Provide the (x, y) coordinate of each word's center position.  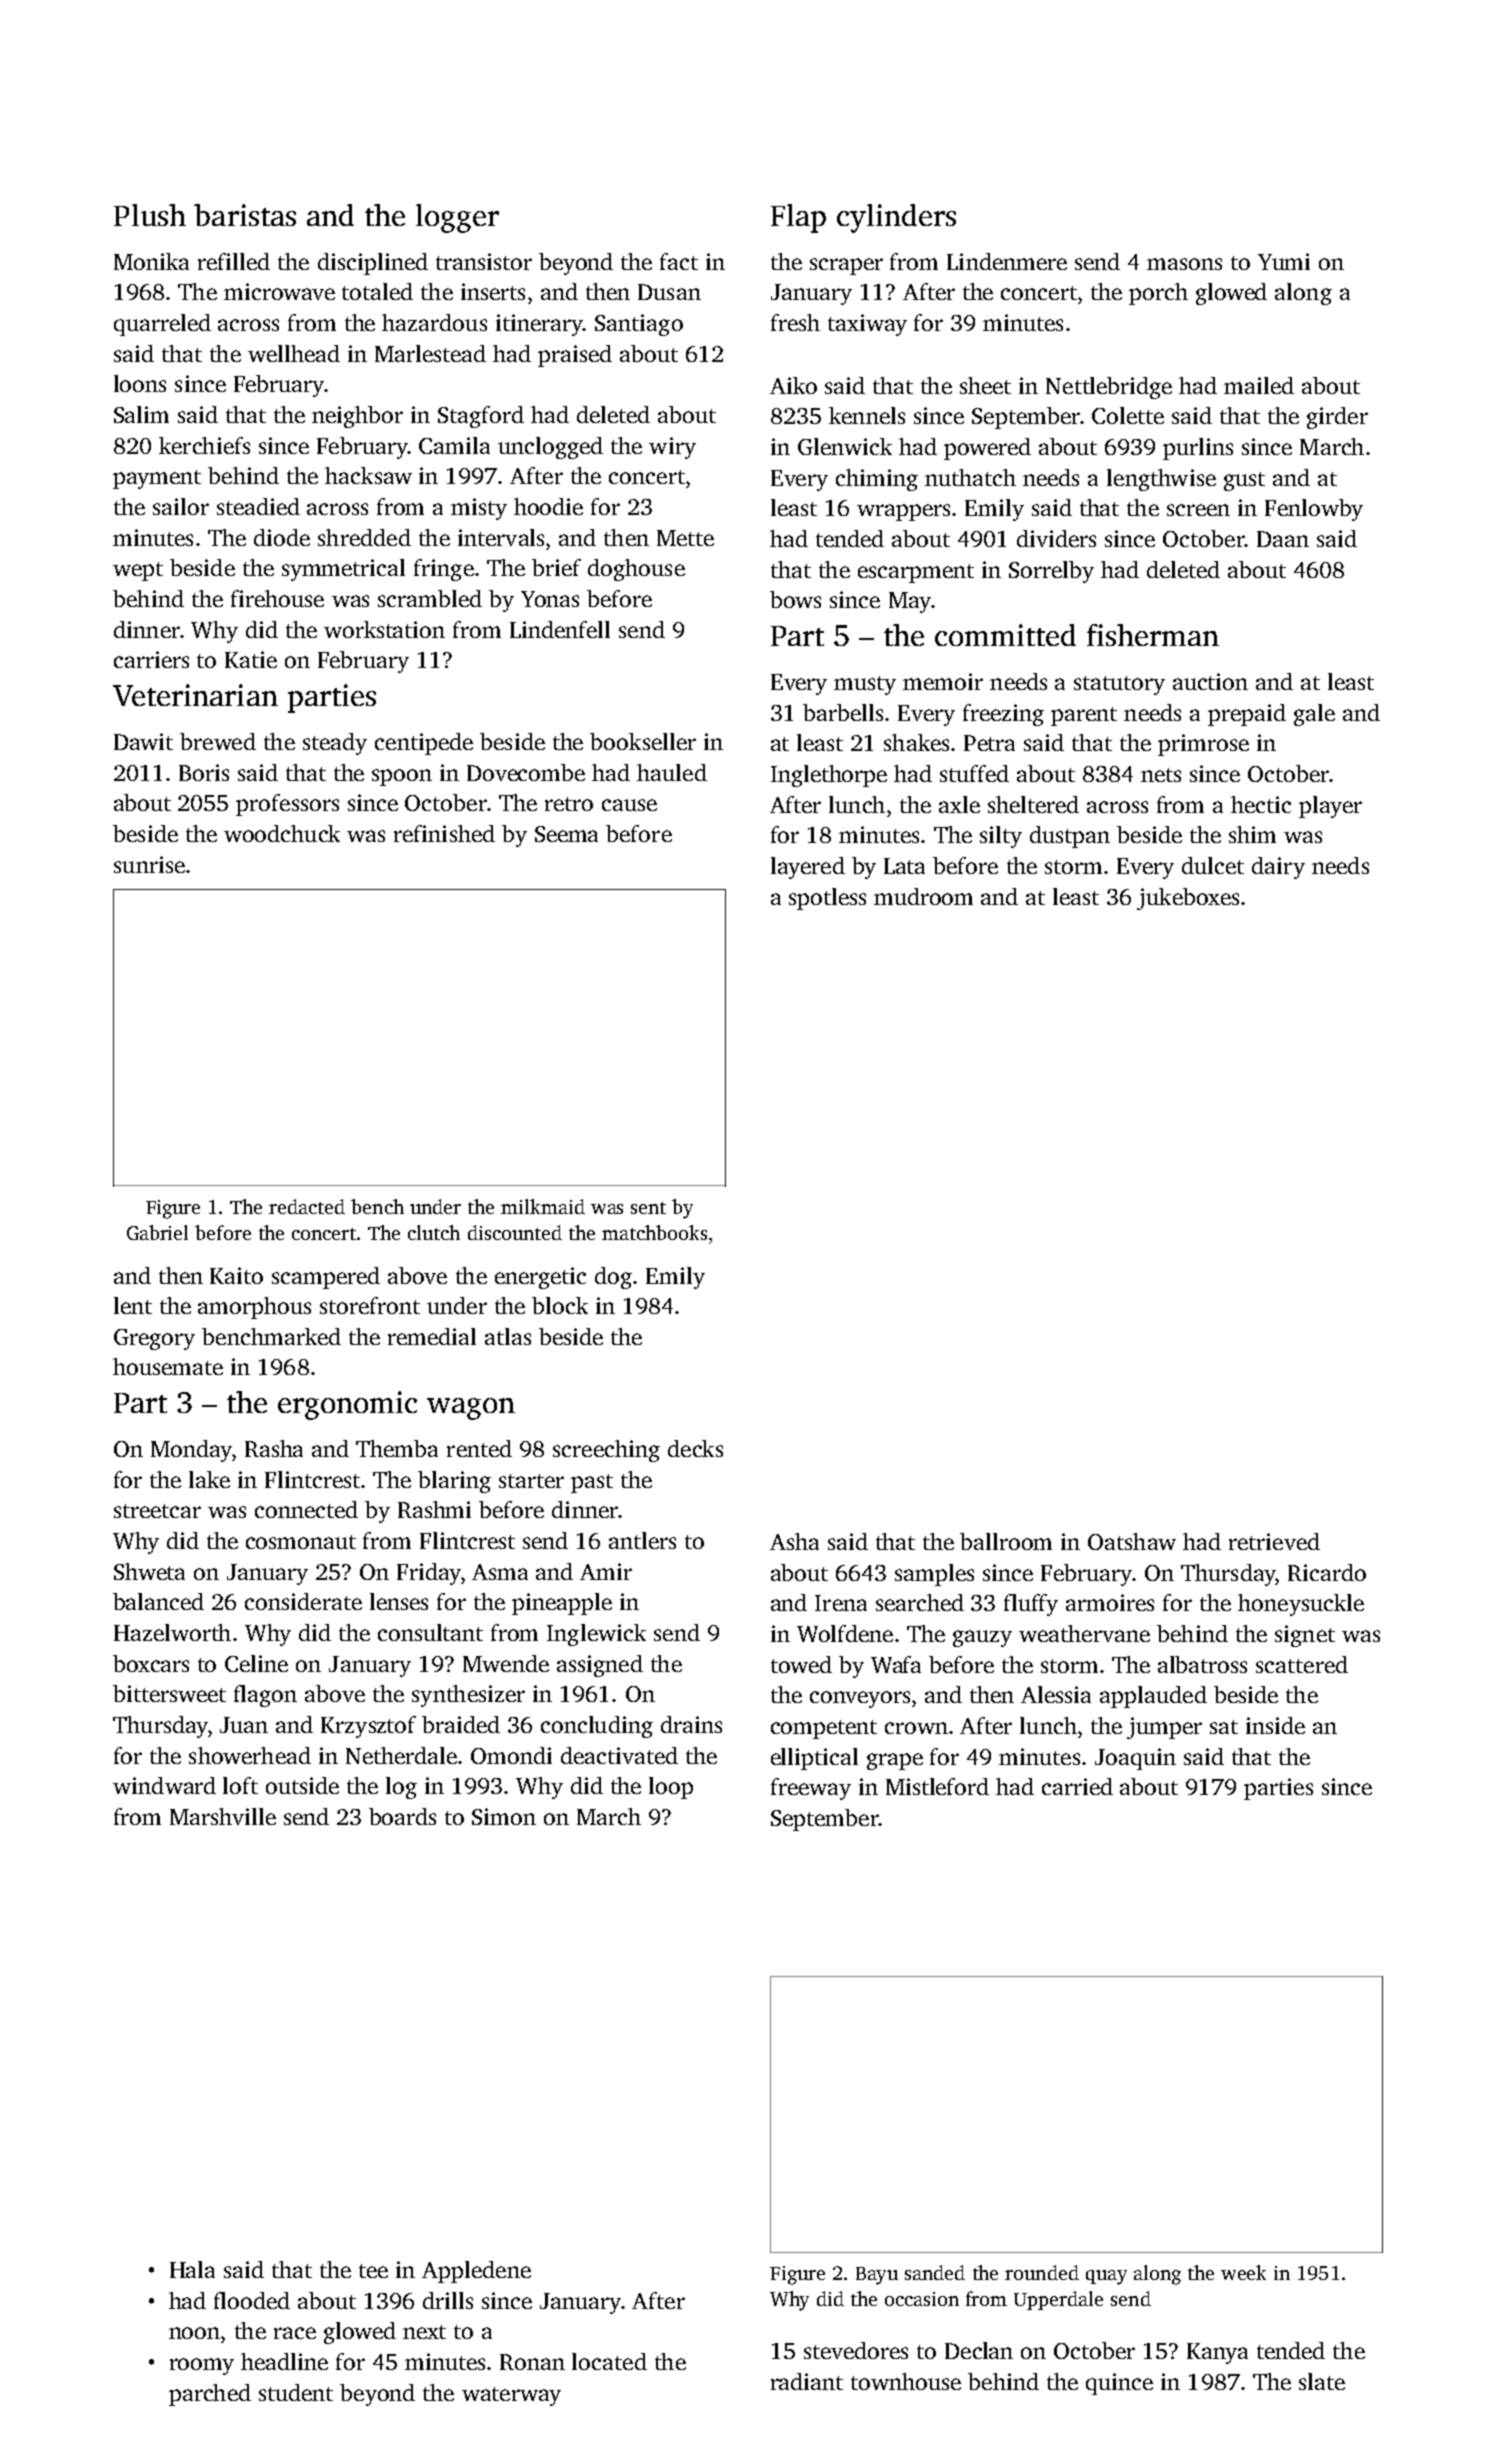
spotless (827, 899)
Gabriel (157, 1232)
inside (1275, 1725)
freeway (811, 1789)
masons (1184, 264)
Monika (151, 261)
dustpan (1070, 837)
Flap (798, 218)
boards (402, 1816)
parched (210, 2395)
